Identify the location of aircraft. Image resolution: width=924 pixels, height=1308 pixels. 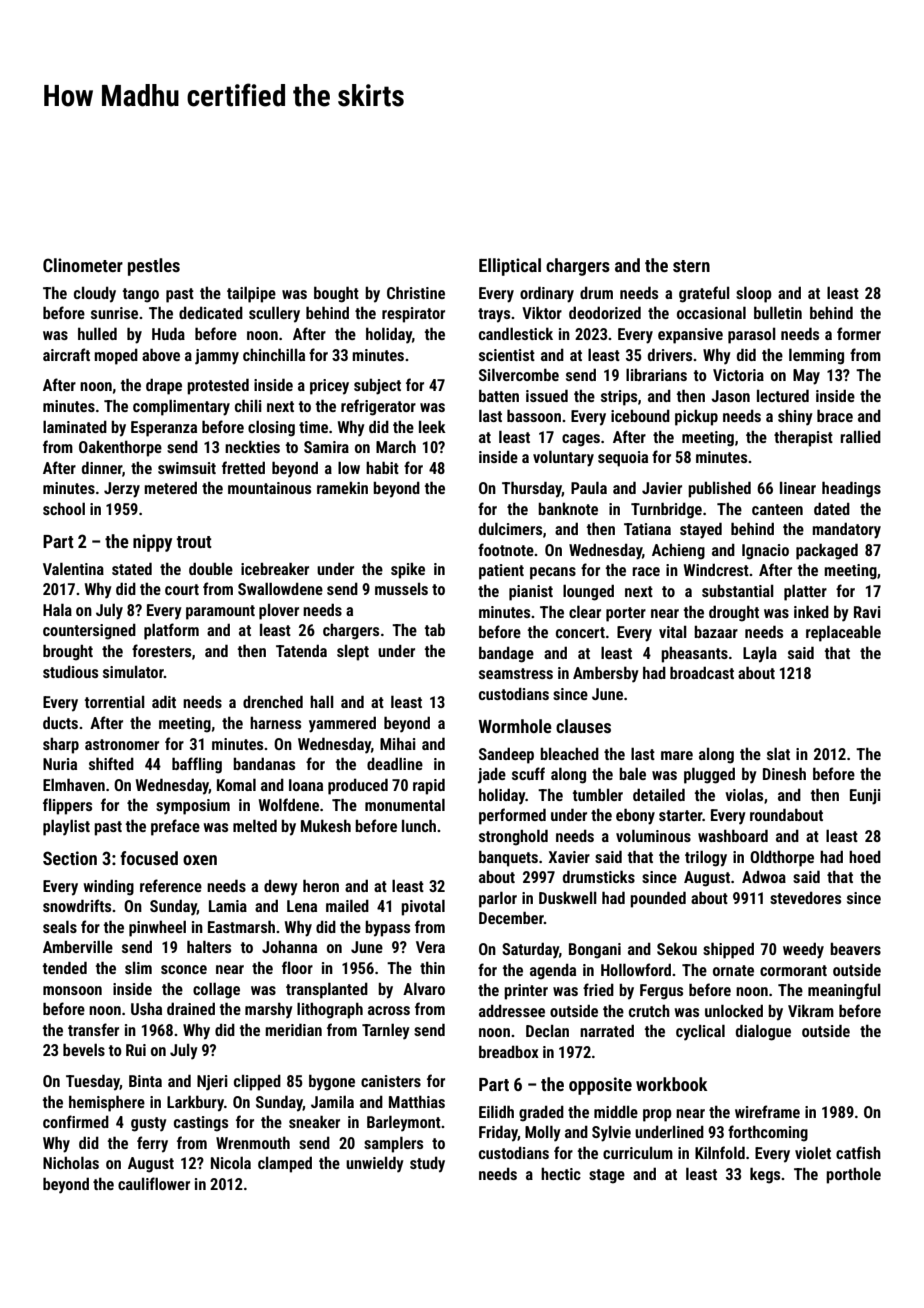
(66, 354).
